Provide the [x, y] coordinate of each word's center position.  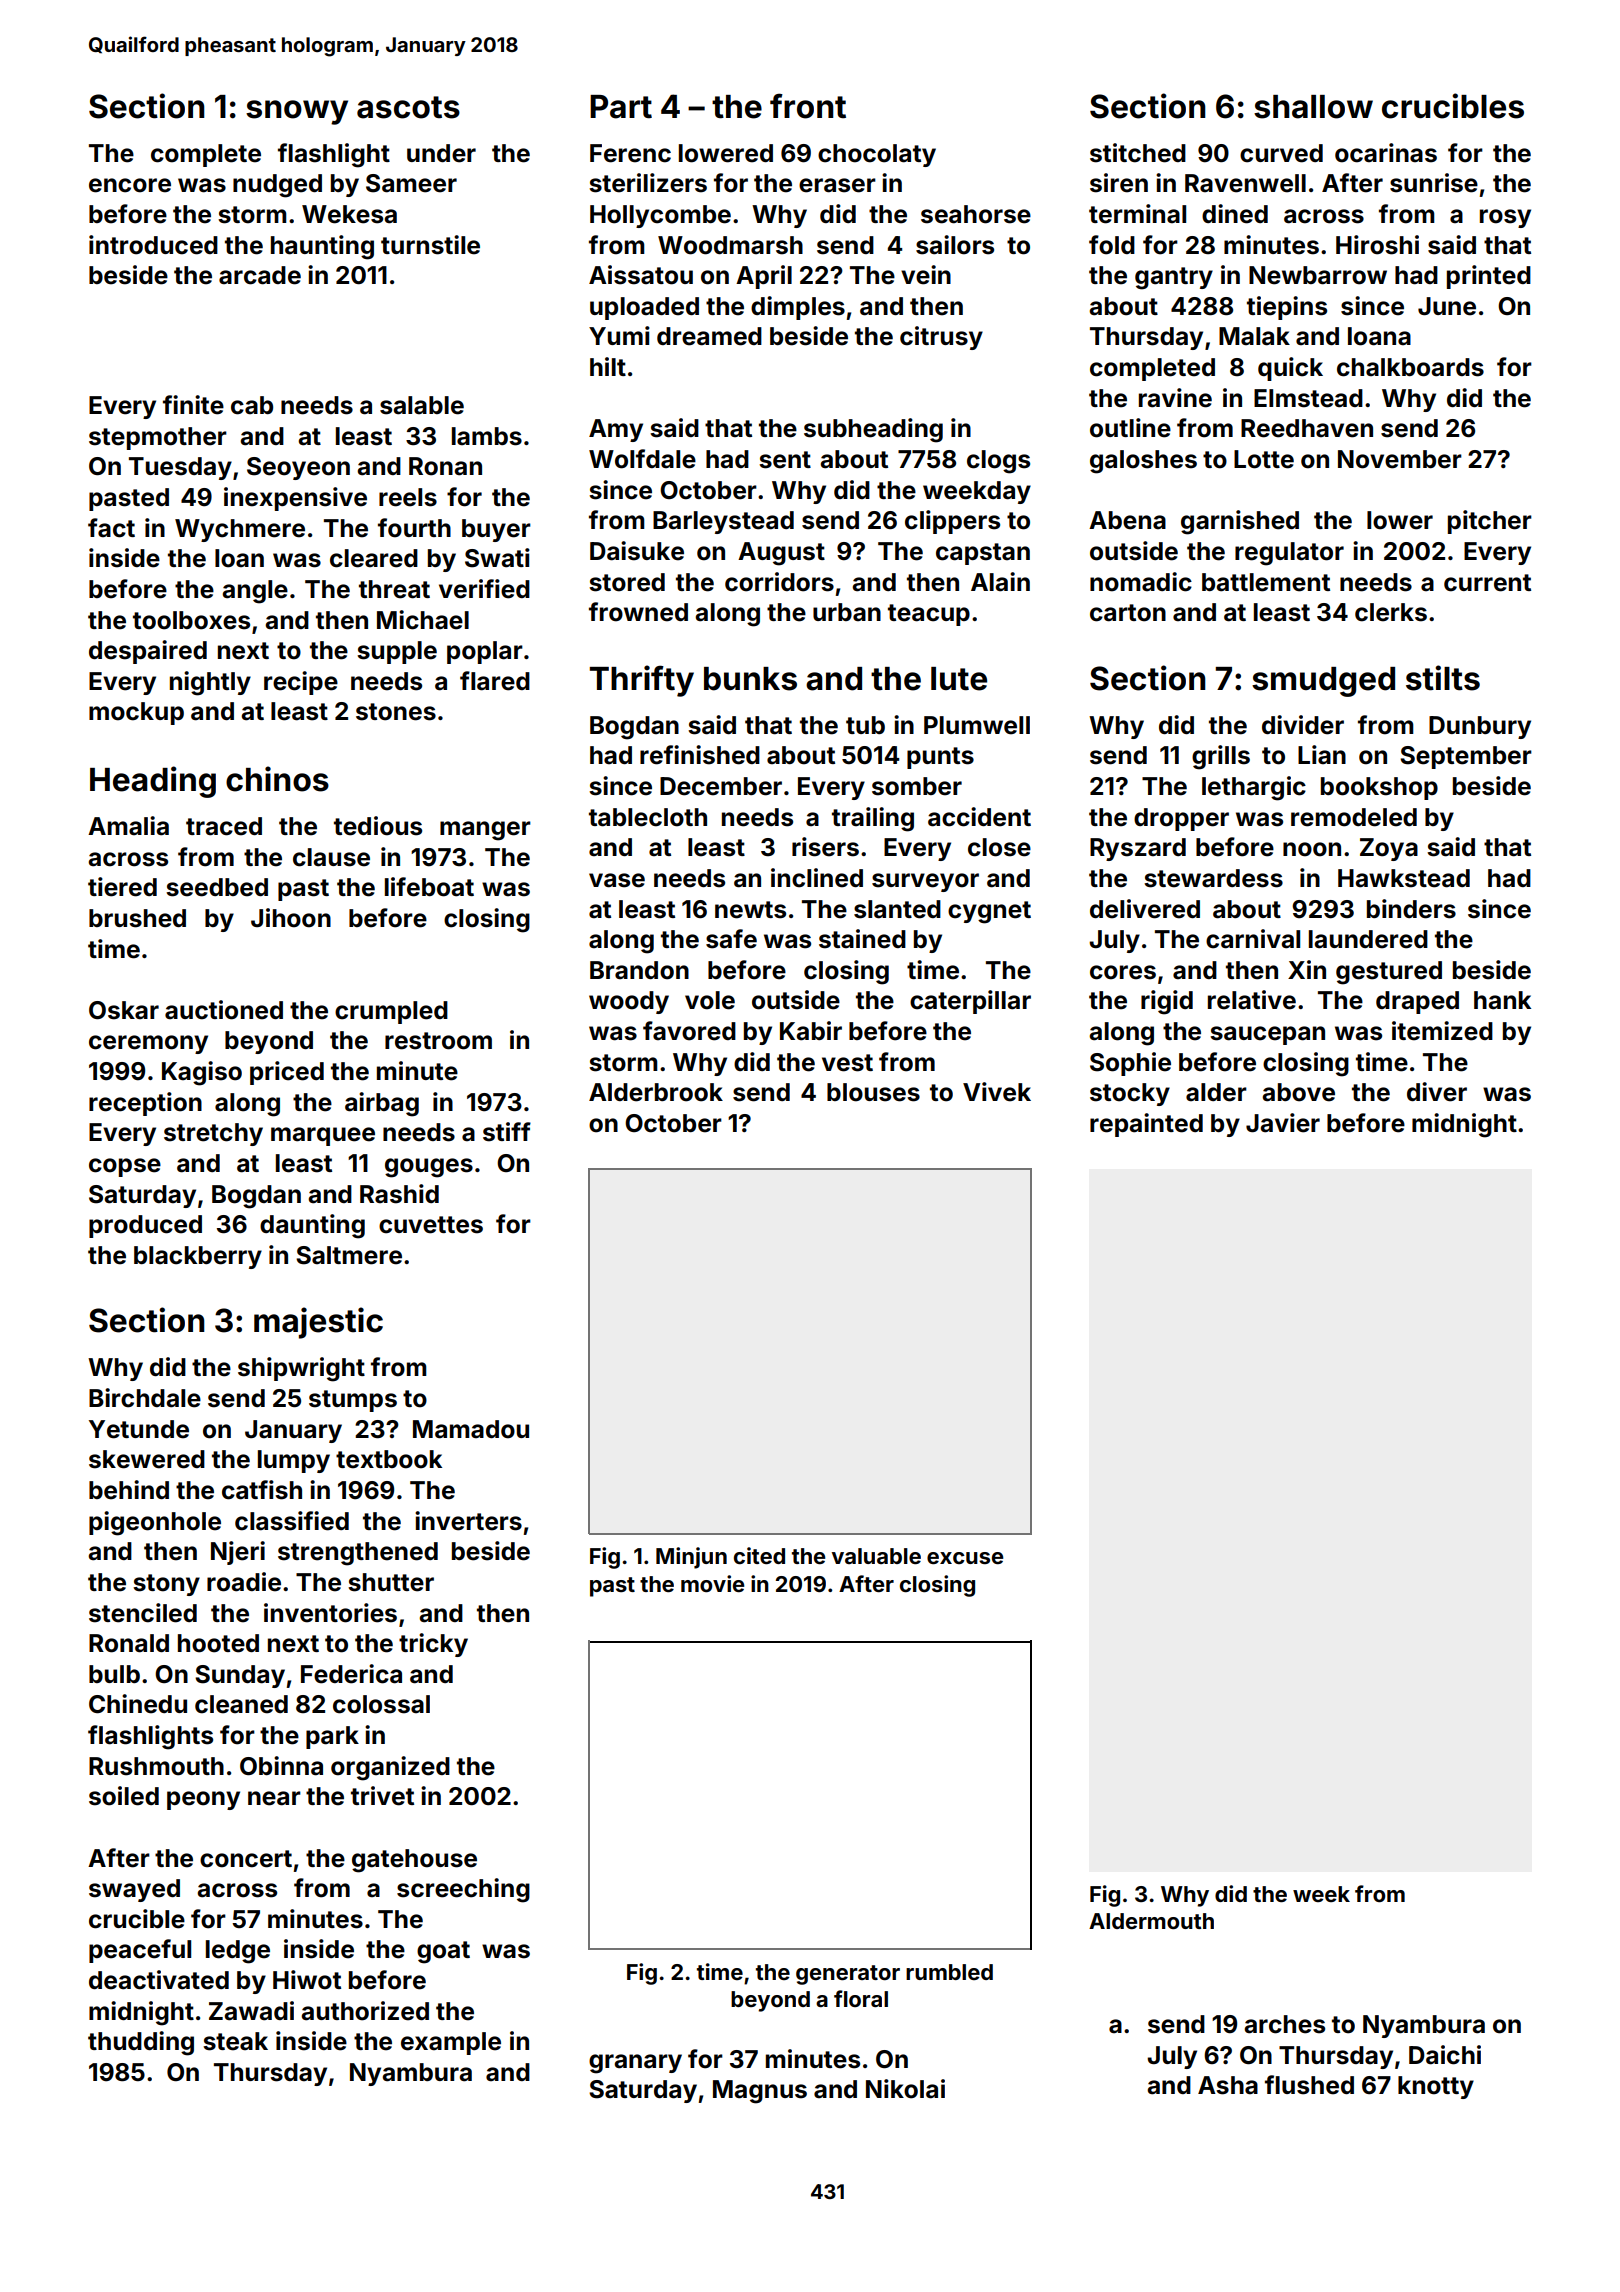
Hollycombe [660, 216]
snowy [297, 112]
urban [847, 612]
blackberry [198, 1257]
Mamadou [471, 1429]
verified [484, 589]
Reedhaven [1307, 428]
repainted [1146, 1125]
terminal [1137, 214]
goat [443, 1952]
